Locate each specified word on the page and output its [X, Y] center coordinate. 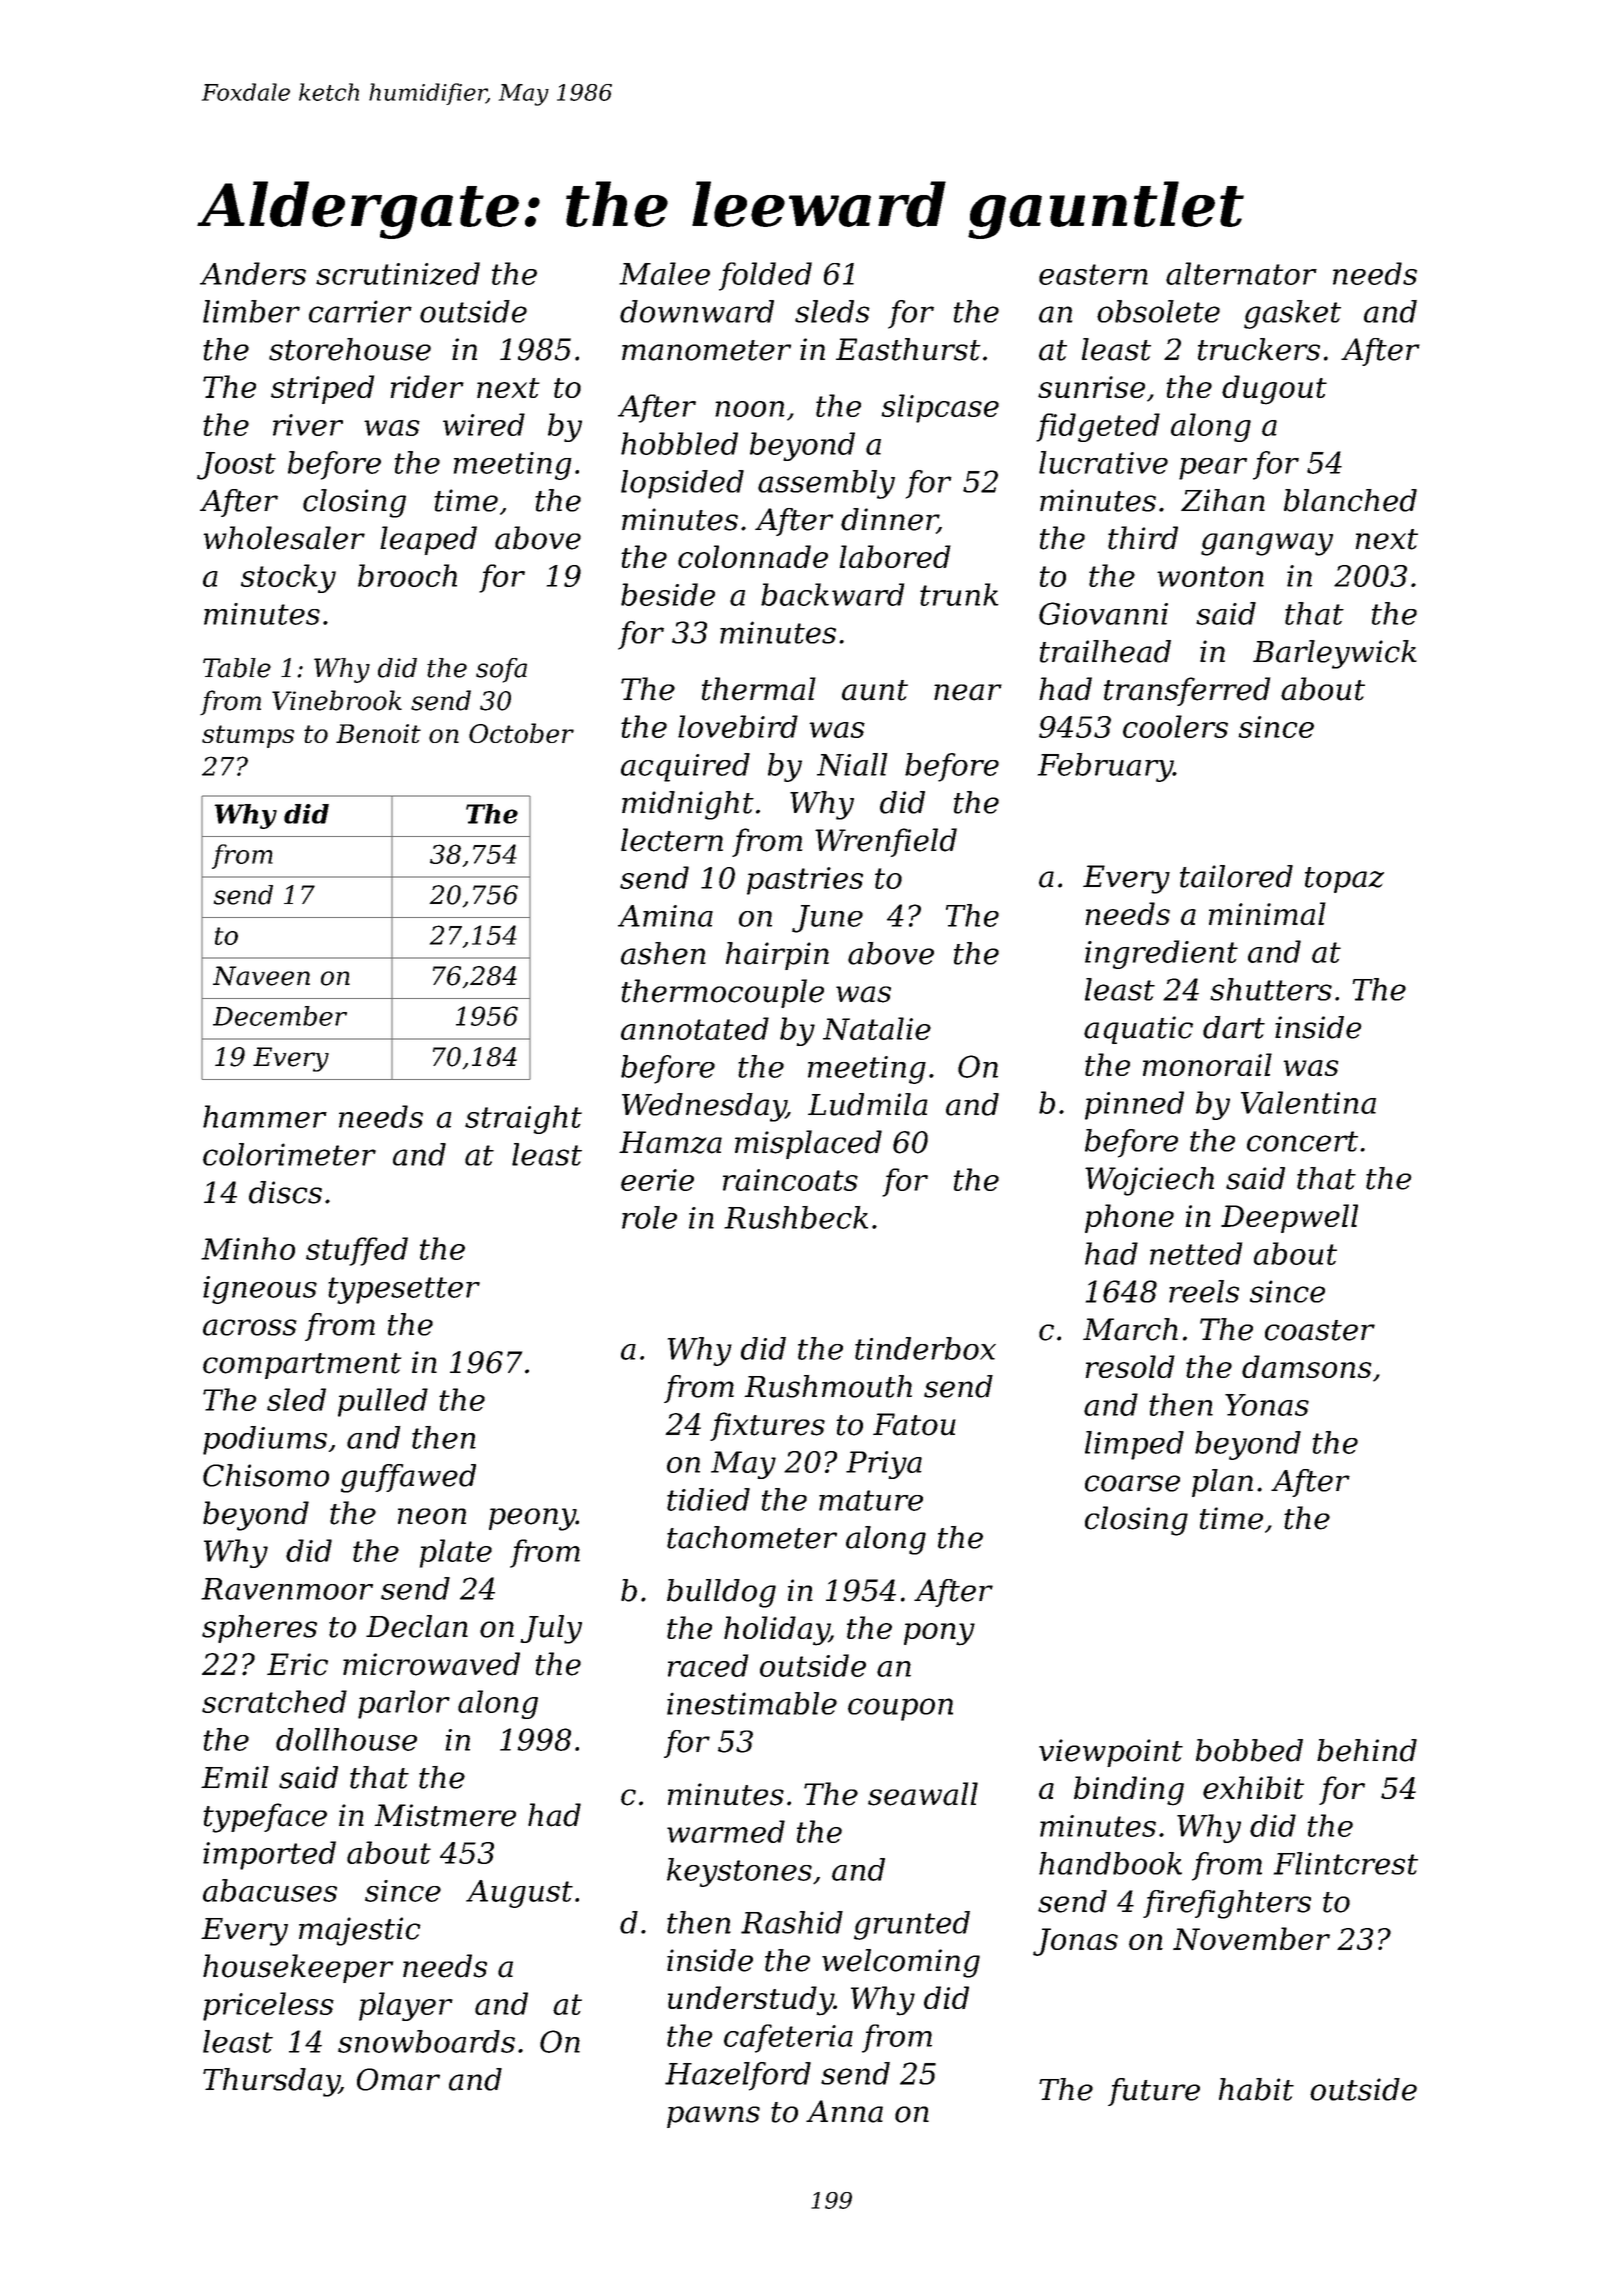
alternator [1241, 273]
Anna [844, 2111]
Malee [664, 273]
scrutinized [398, 273]
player [406, 2006]
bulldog [721, 1593]
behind [1367, 1750]
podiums [265, 1440]
